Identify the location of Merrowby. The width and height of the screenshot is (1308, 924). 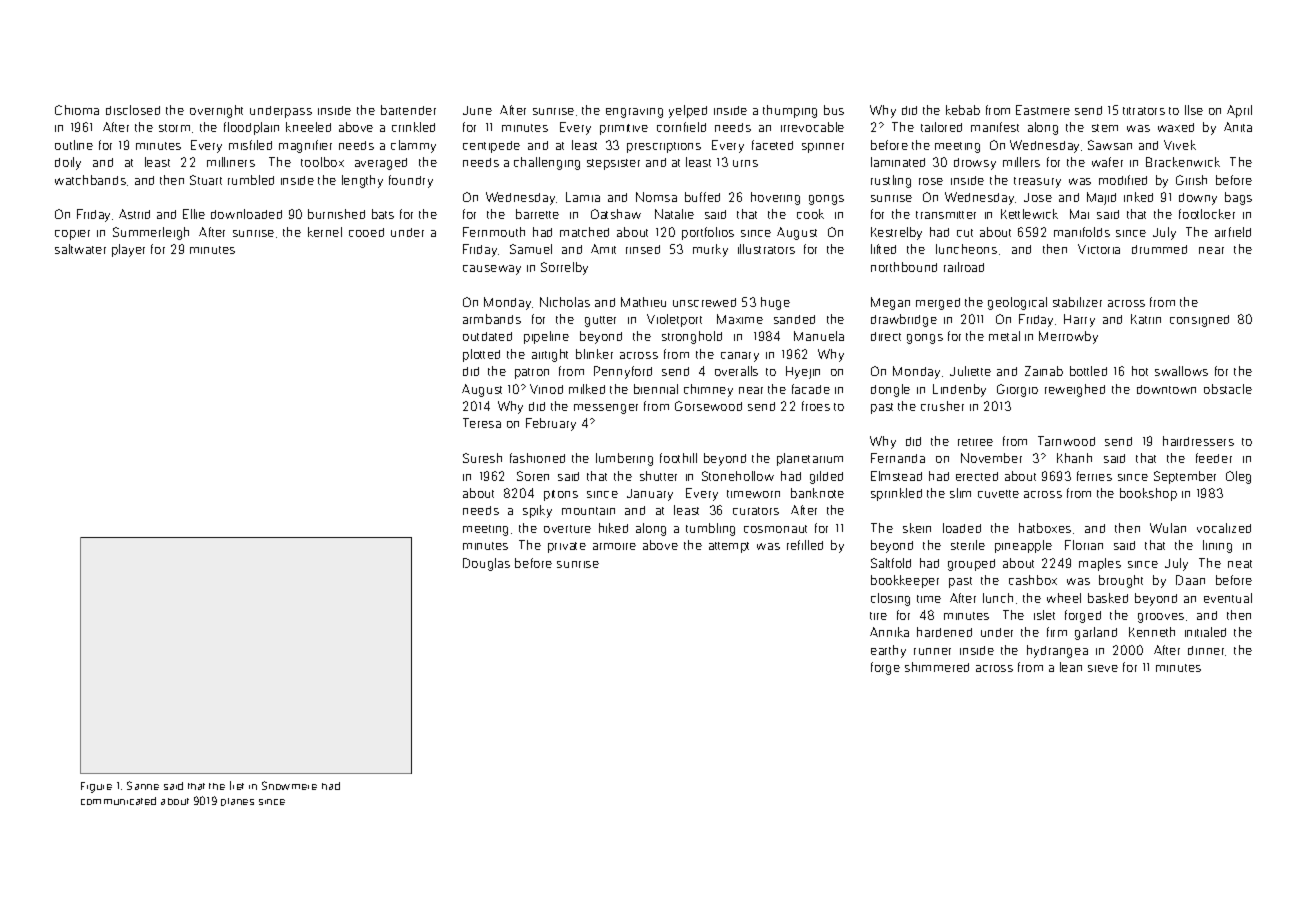
(1068, 337).
